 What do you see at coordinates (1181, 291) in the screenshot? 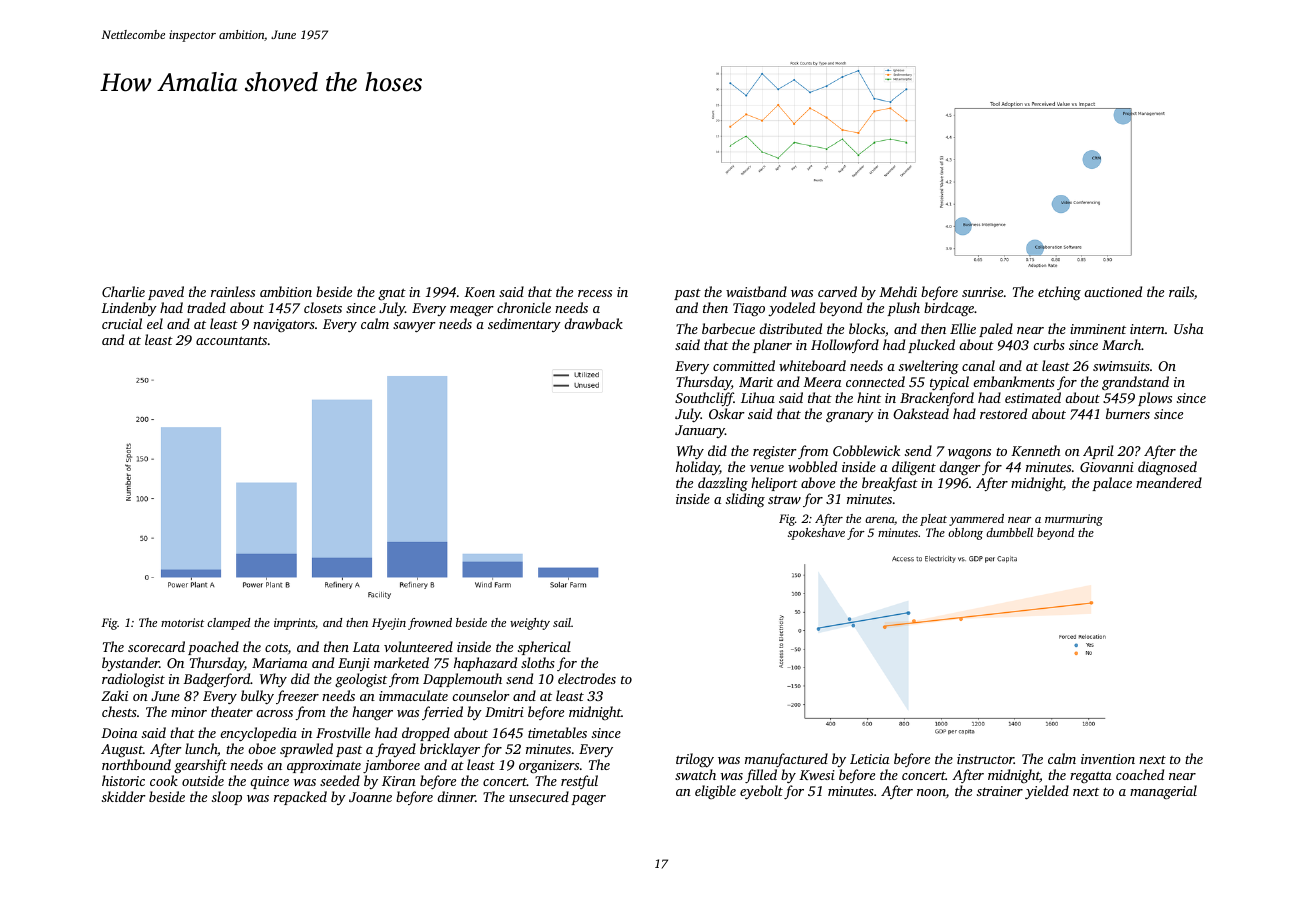
I see `rails` at bounding box center [1181, 291].
